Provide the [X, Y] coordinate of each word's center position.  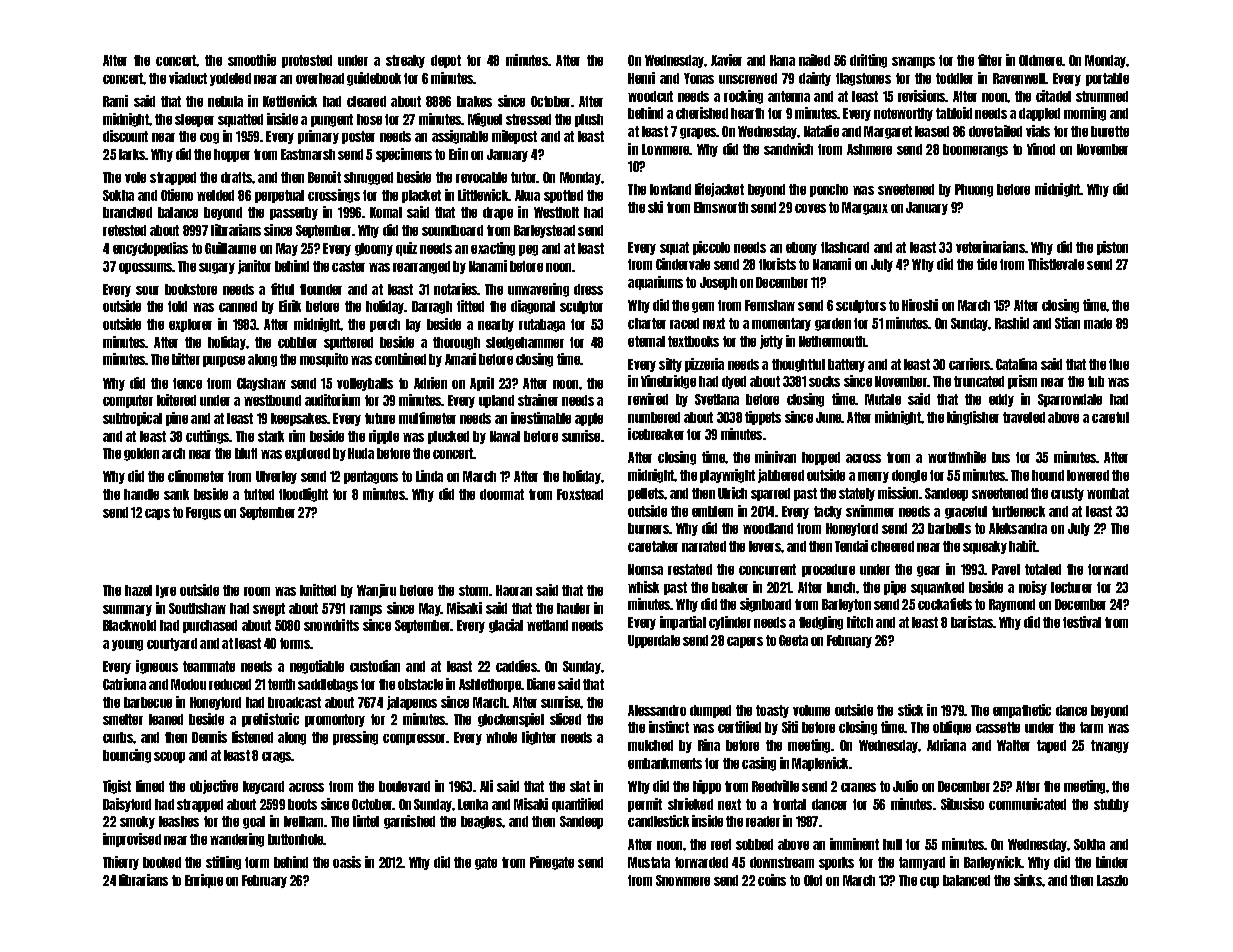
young [127, 645]
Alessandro [657, 710]
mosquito [324, 360]
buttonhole [296, 839]
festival [1082, 622]
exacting [493, 249]
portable [1107, 79]
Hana [782, 60]
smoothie [252, 60]
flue [1119, 364]
